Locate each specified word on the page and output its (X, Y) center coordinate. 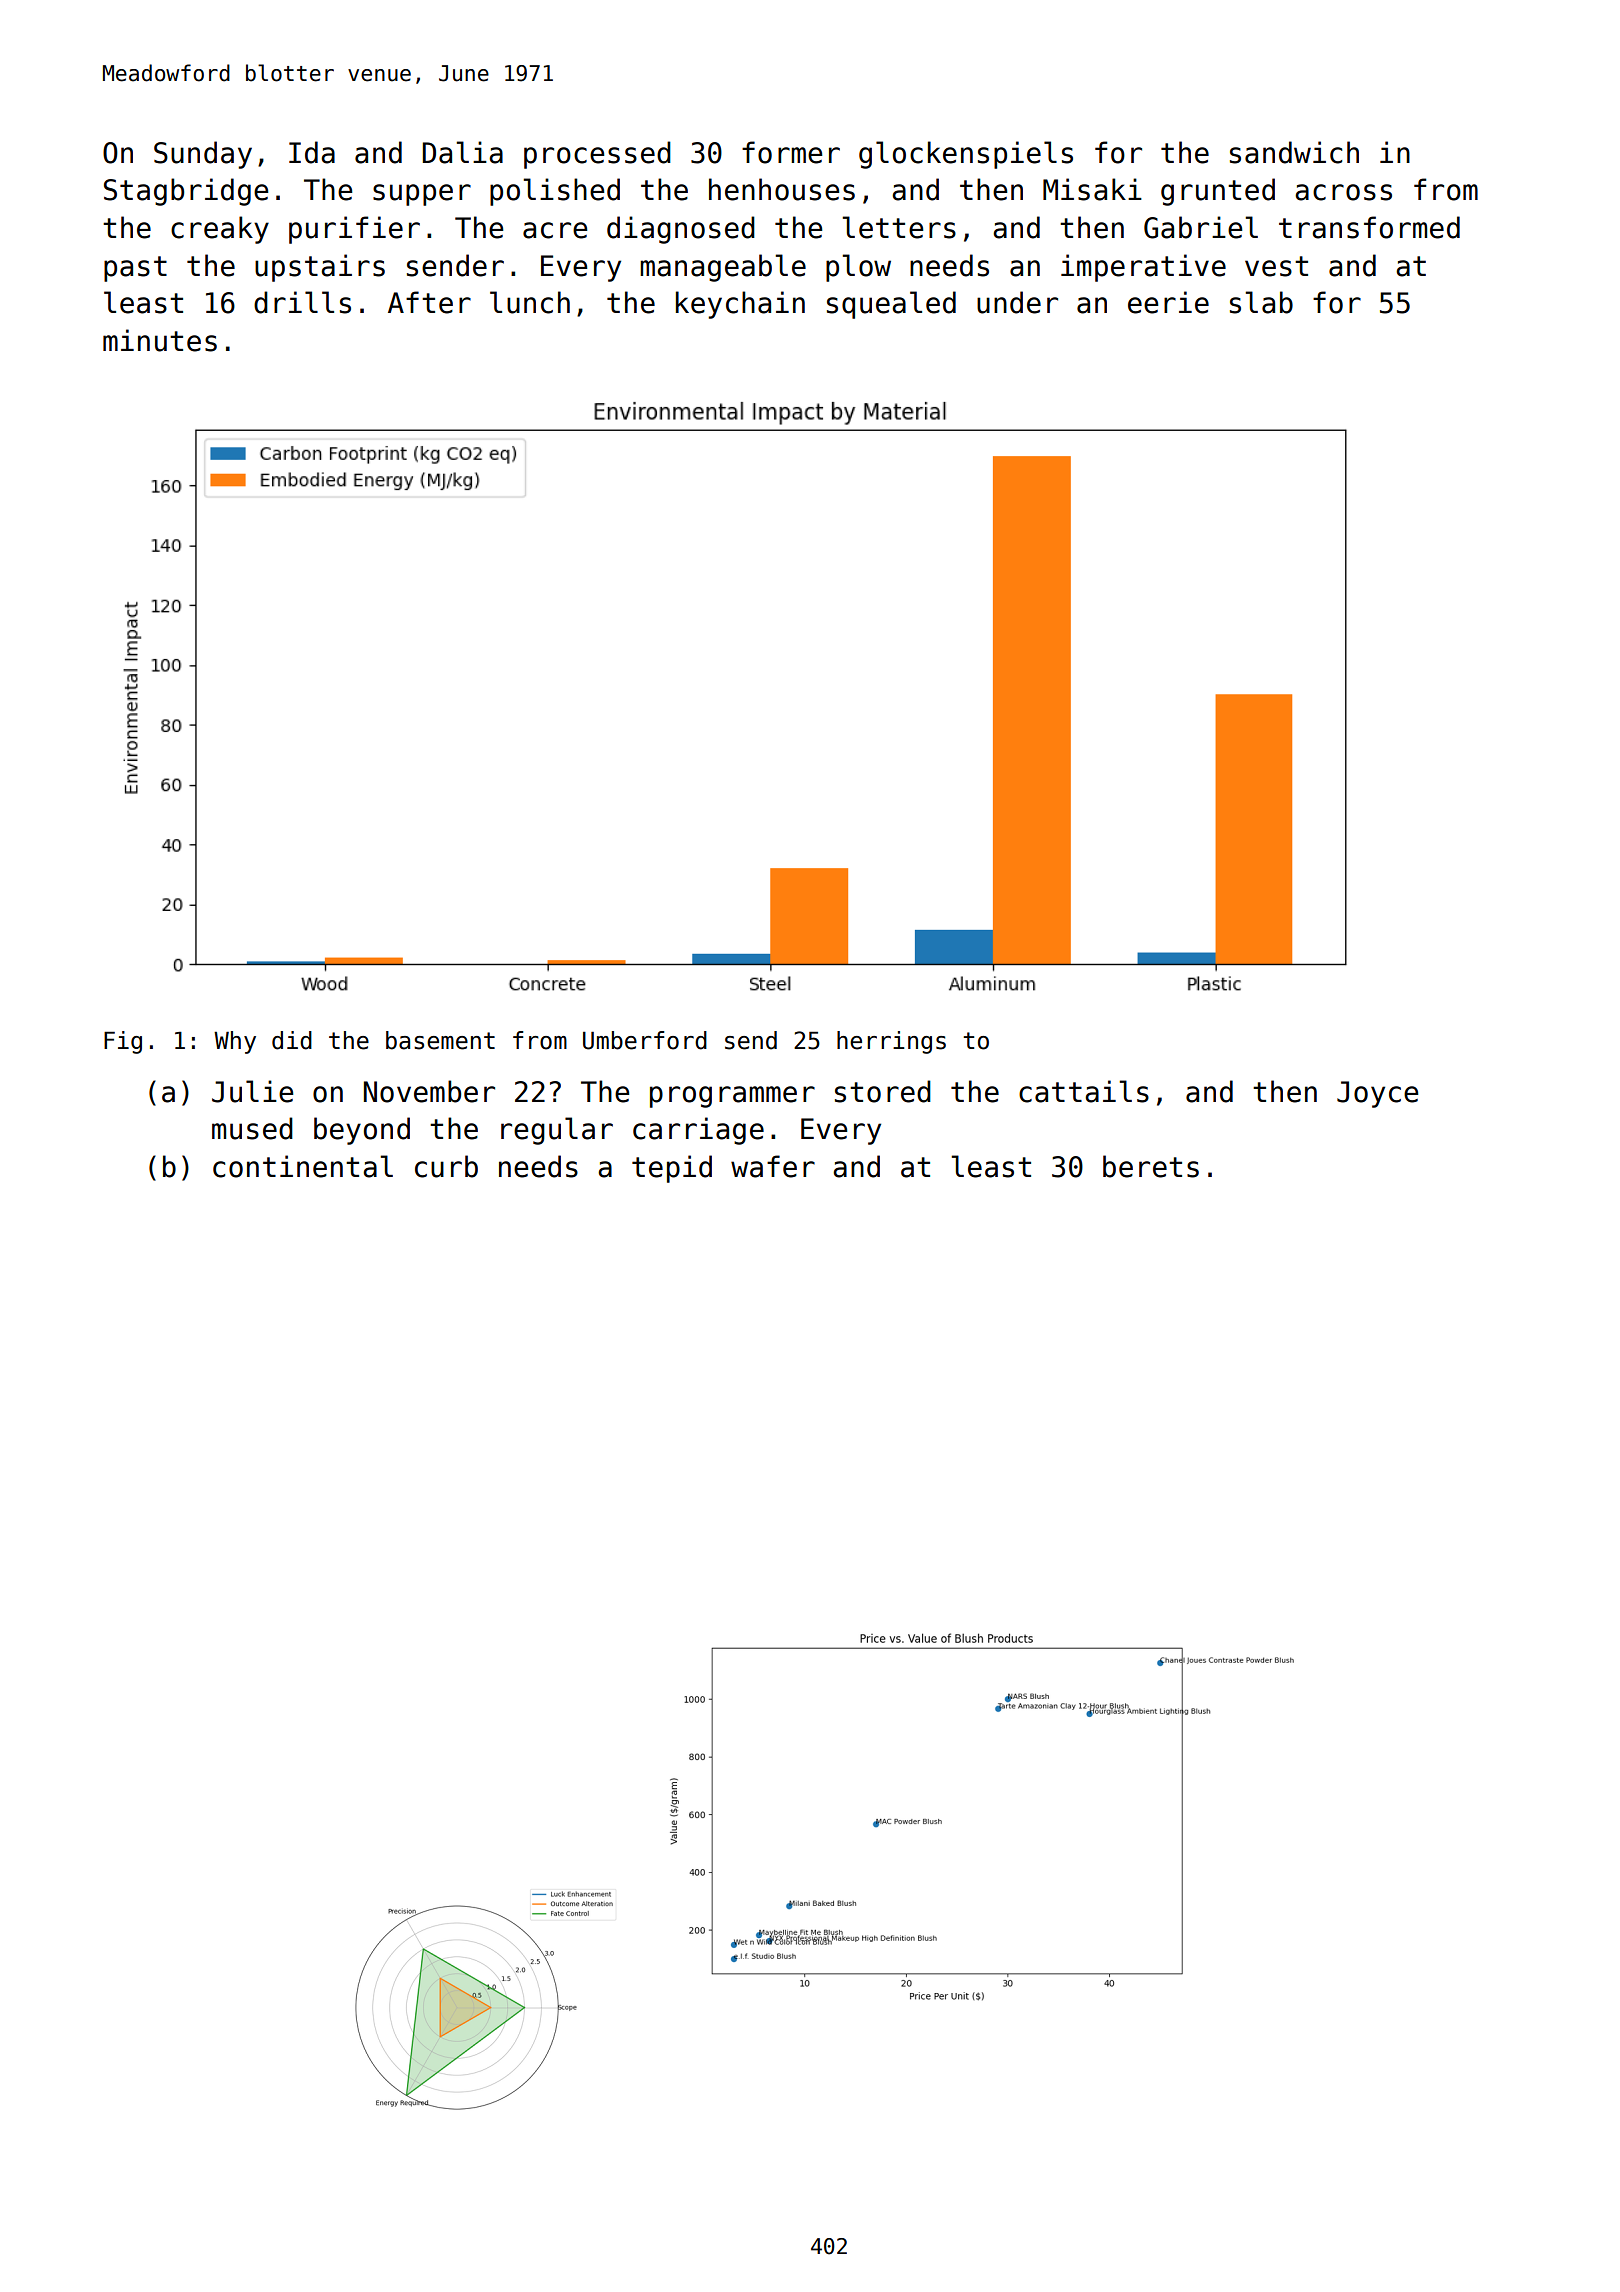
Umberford (645, 1040)
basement (440, 1040)
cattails (1084, 1091)
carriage (698, 1131)
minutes (160, 340)
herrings (891, 1042)
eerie (1168, 302)
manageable (723, 268)
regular (557, 1131)
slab (1261, 302)
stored (883, 1091)
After (429, 302)
